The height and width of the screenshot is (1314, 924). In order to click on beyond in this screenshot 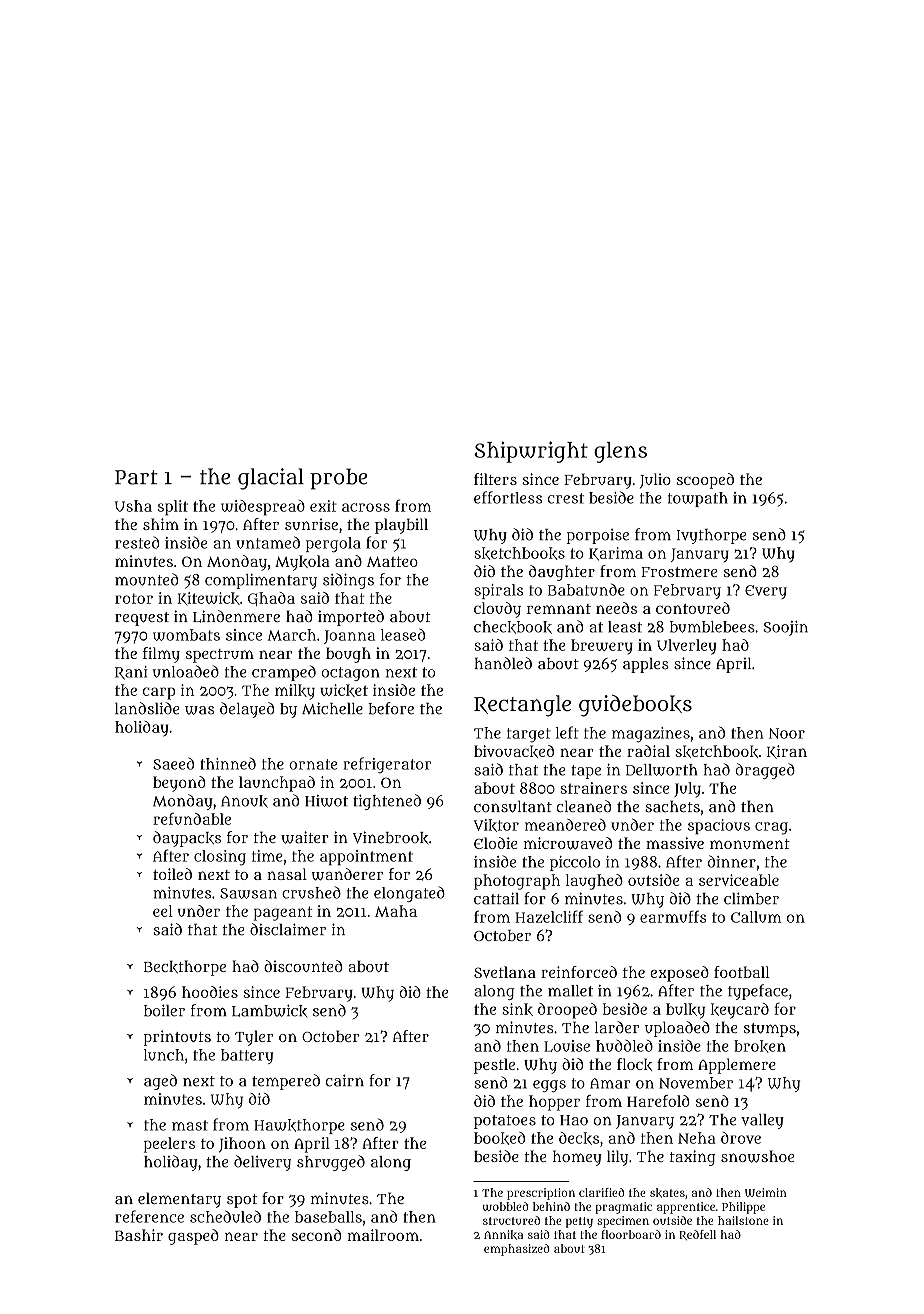, I will do `click(179, 784)`.
